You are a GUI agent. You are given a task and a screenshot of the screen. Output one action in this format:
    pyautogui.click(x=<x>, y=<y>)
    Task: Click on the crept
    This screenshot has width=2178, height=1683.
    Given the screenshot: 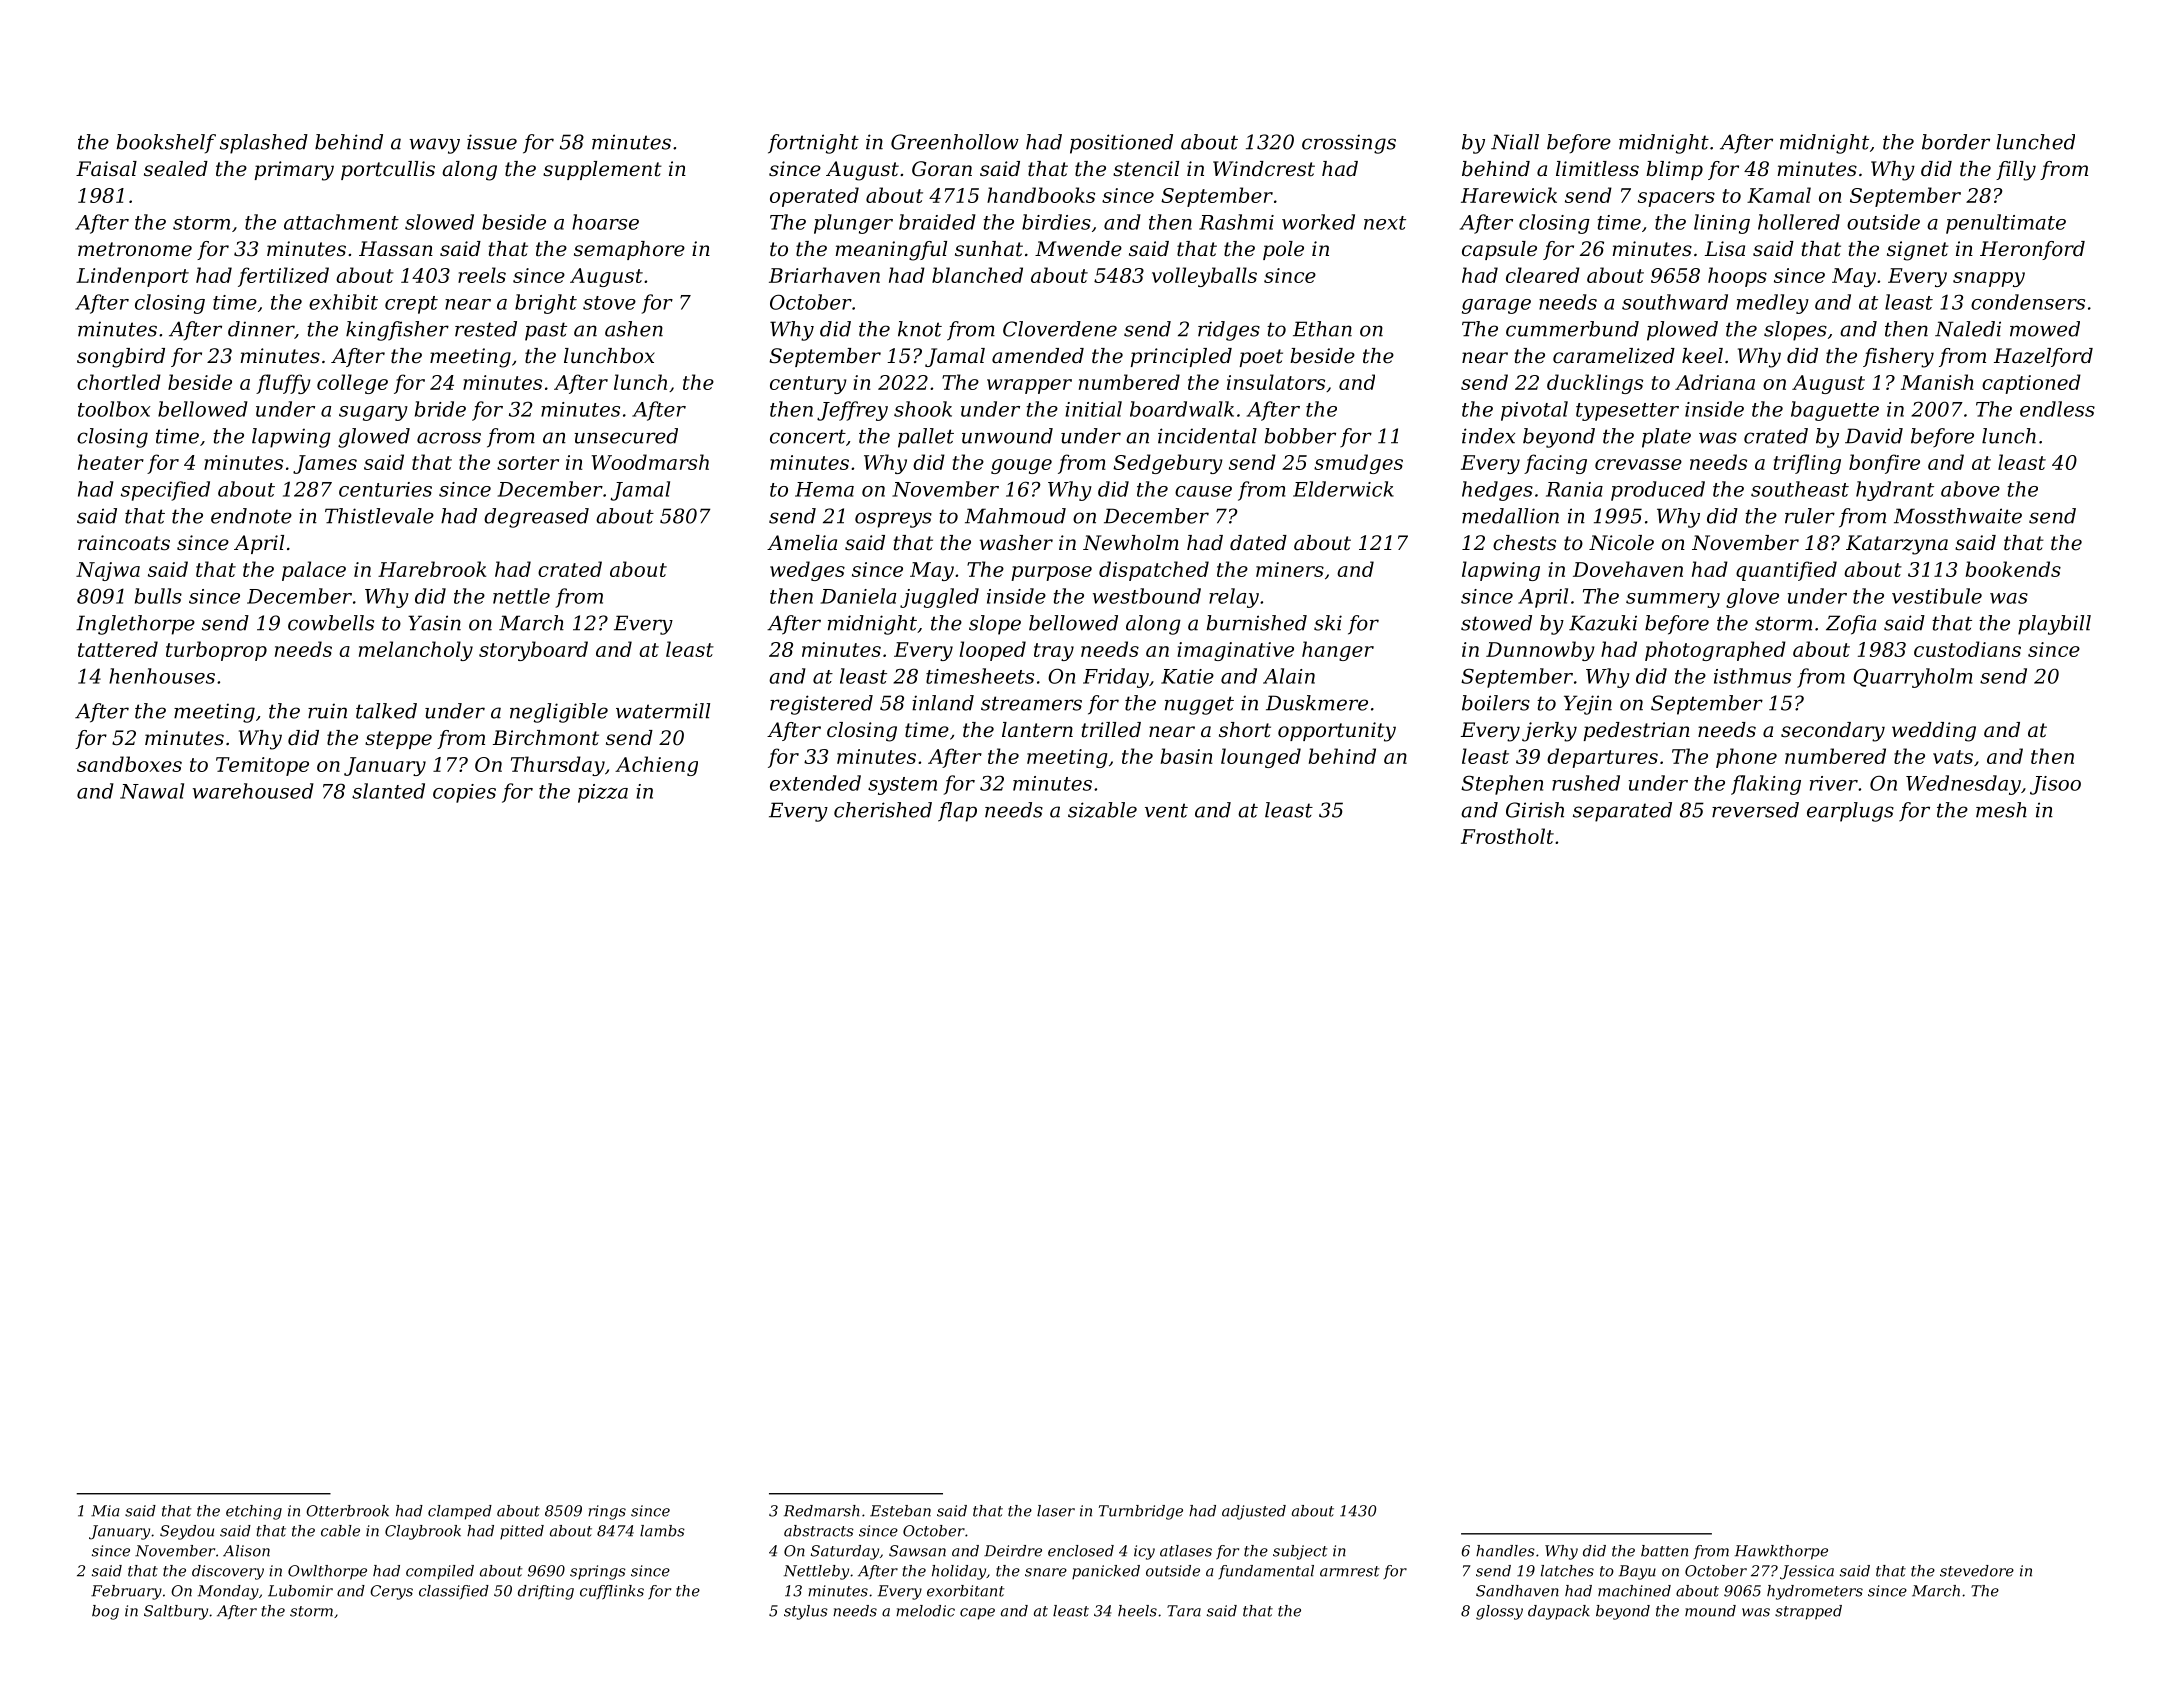 What is the action you would take?
    pyautogui.click(x=411, y=305)
